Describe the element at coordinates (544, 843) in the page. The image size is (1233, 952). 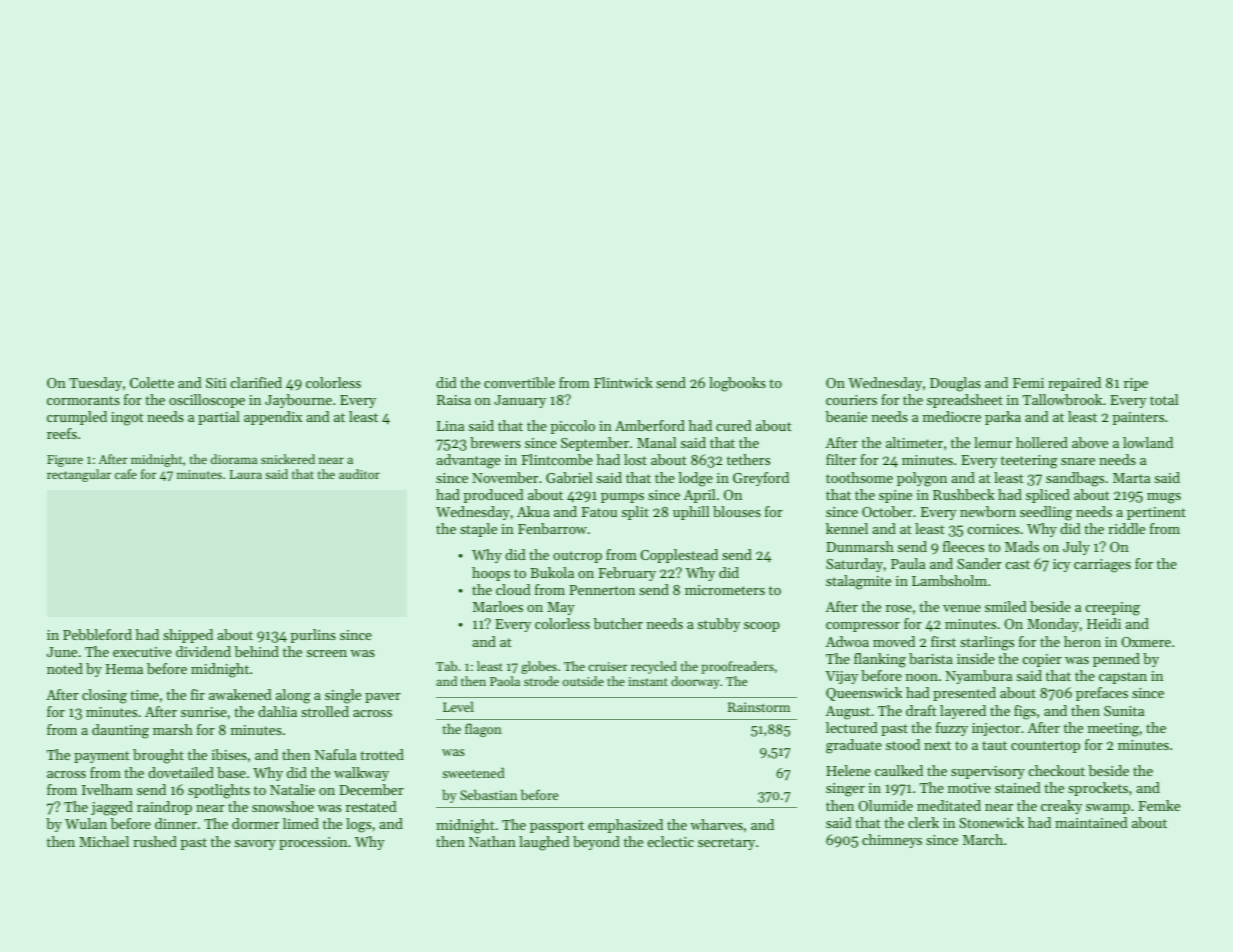
I see `laughed` at that location.
